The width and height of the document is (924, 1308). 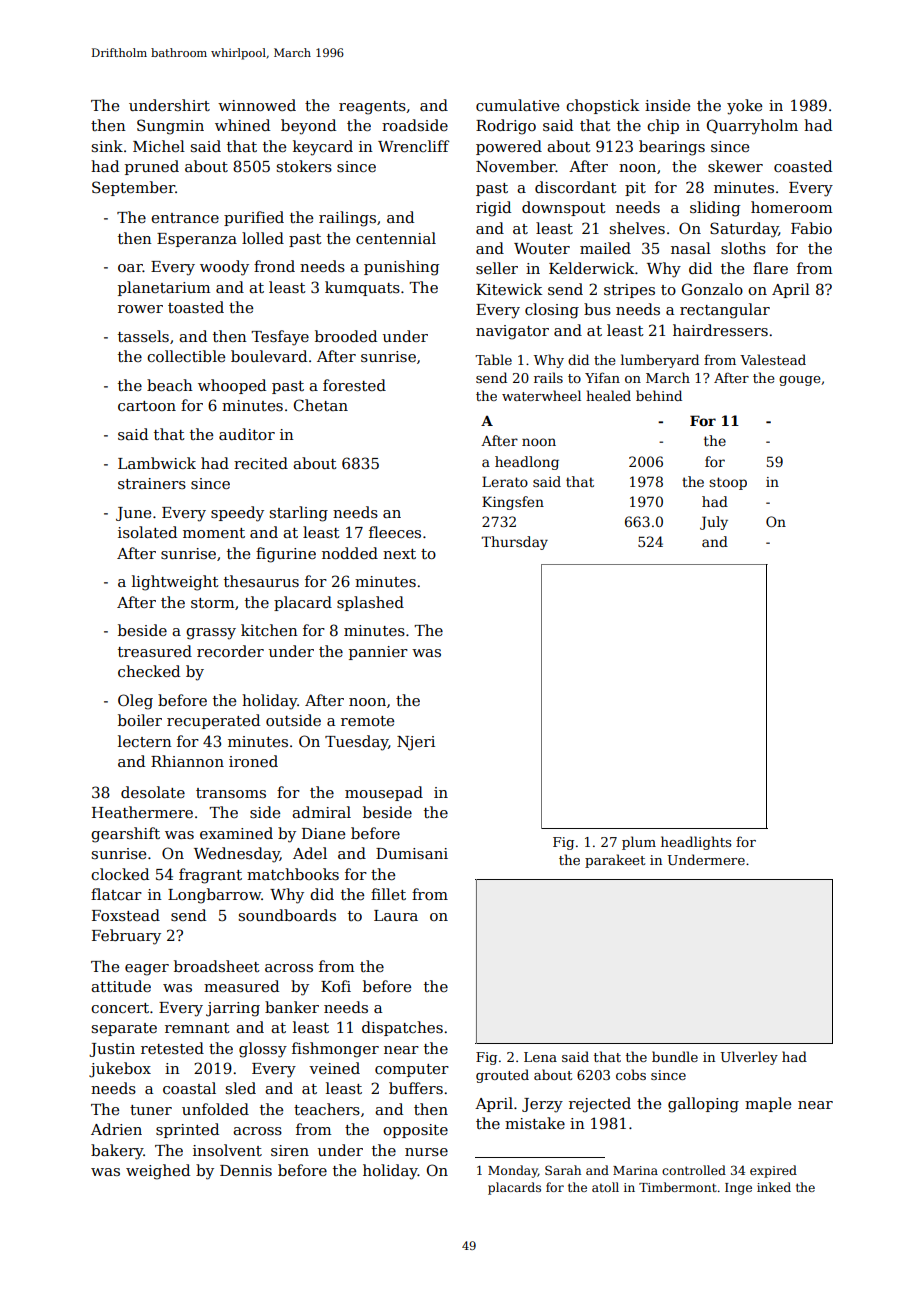 I want to click on headlights, so click(x=696, y=843).
